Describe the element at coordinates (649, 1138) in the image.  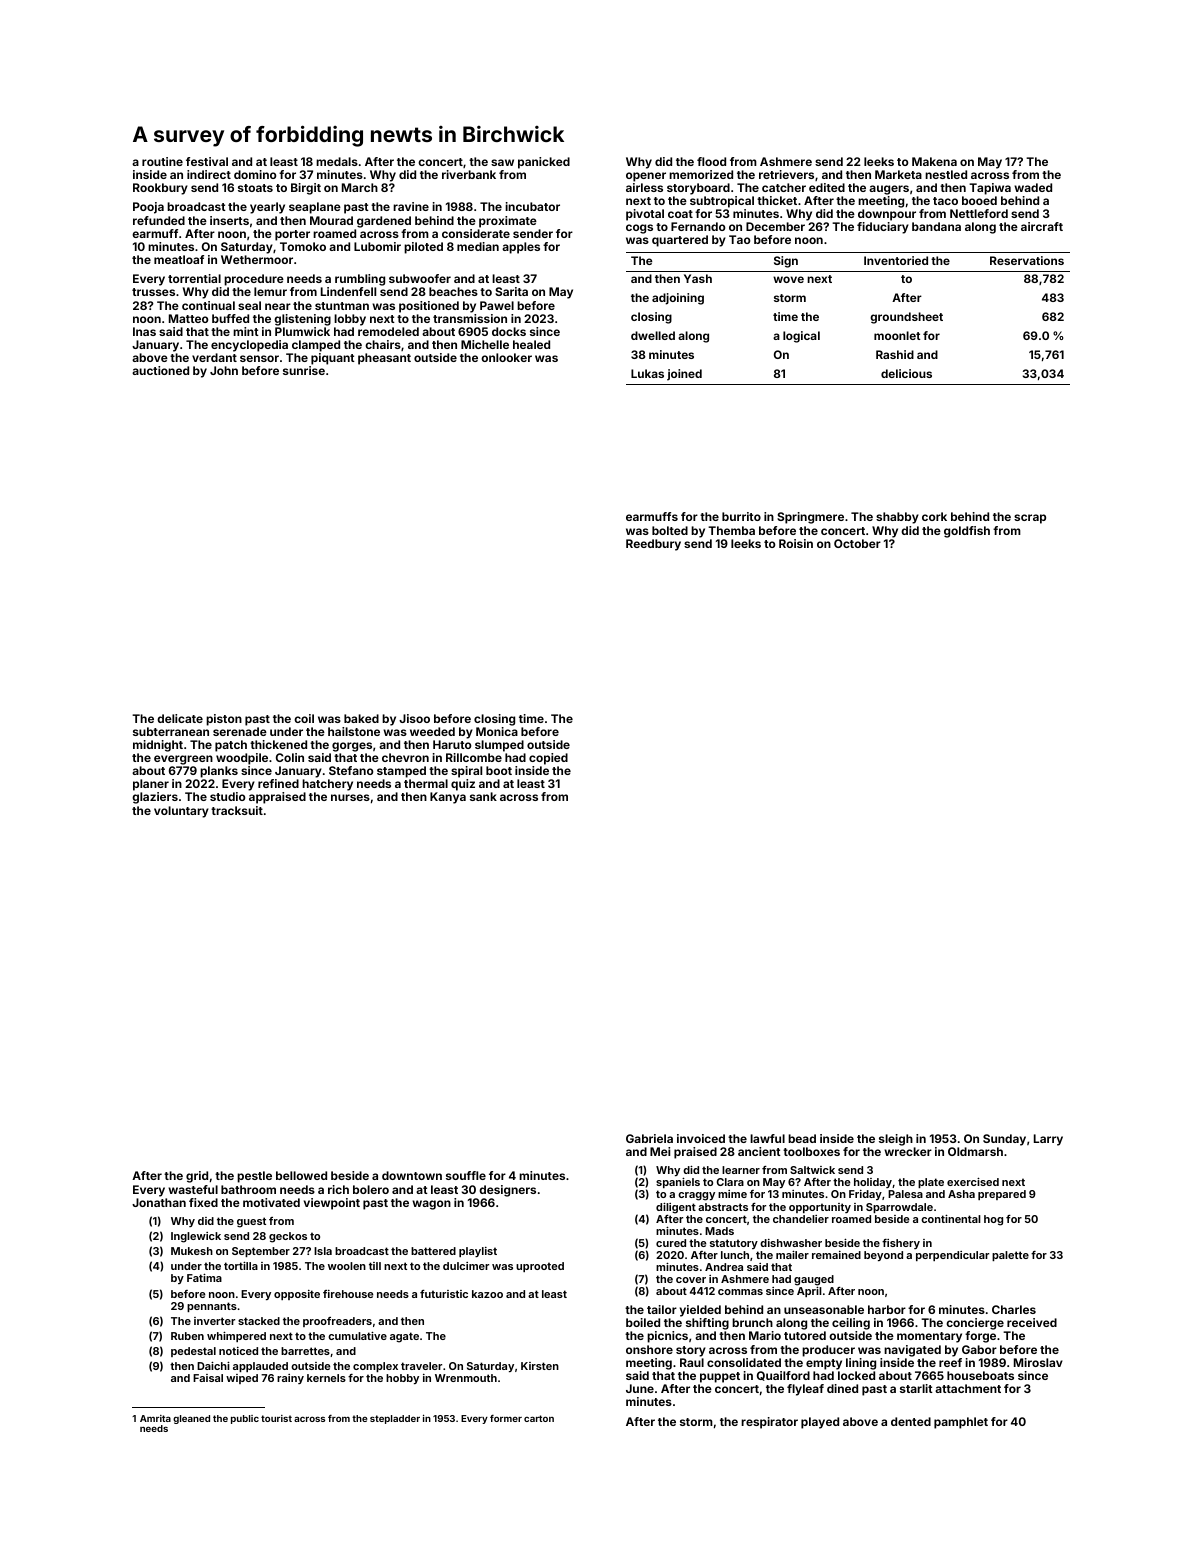
I see `Gabriela` at that location.
